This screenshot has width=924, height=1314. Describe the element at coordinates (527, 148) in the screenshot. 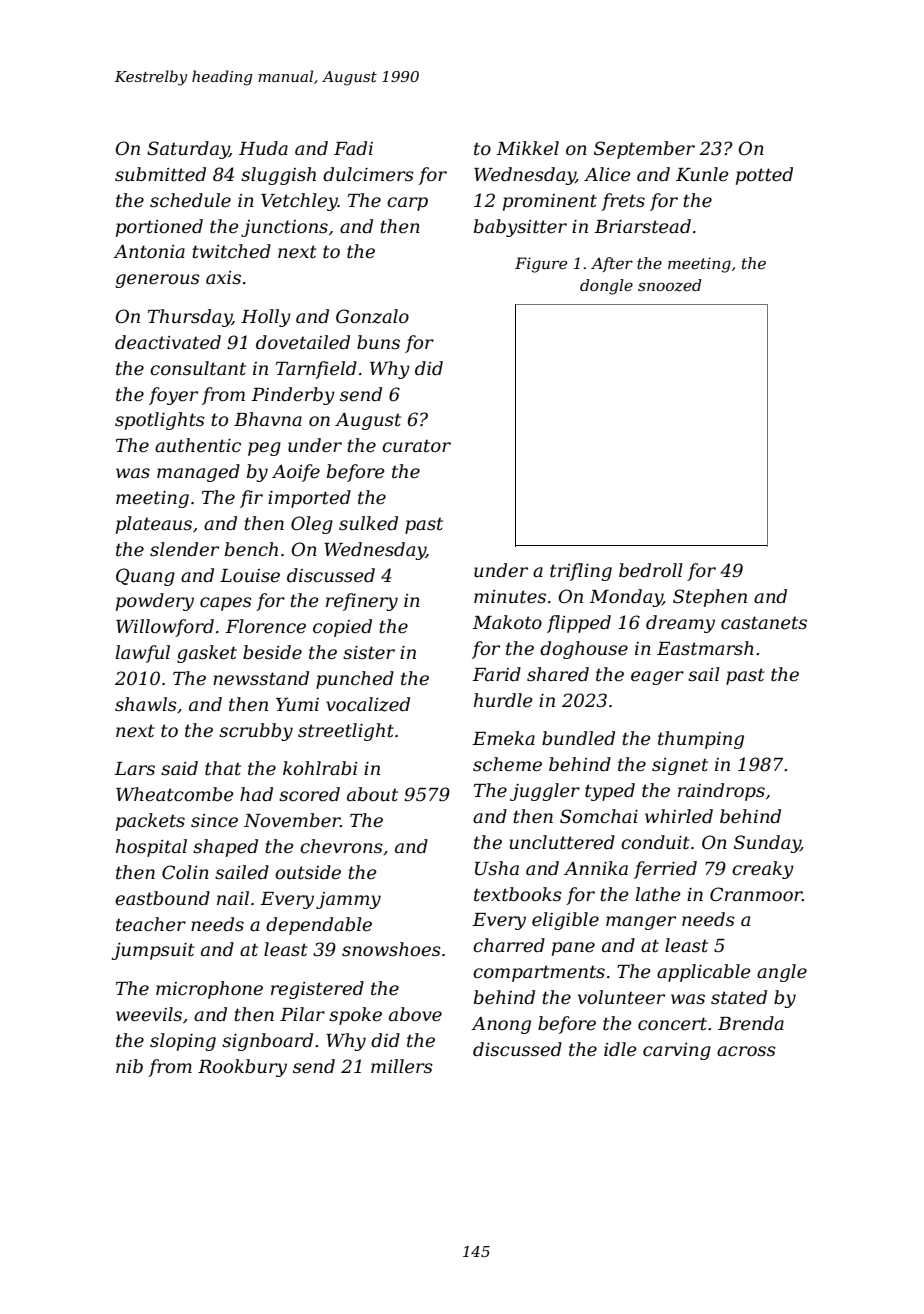

I see `Mikkel` at that location.
